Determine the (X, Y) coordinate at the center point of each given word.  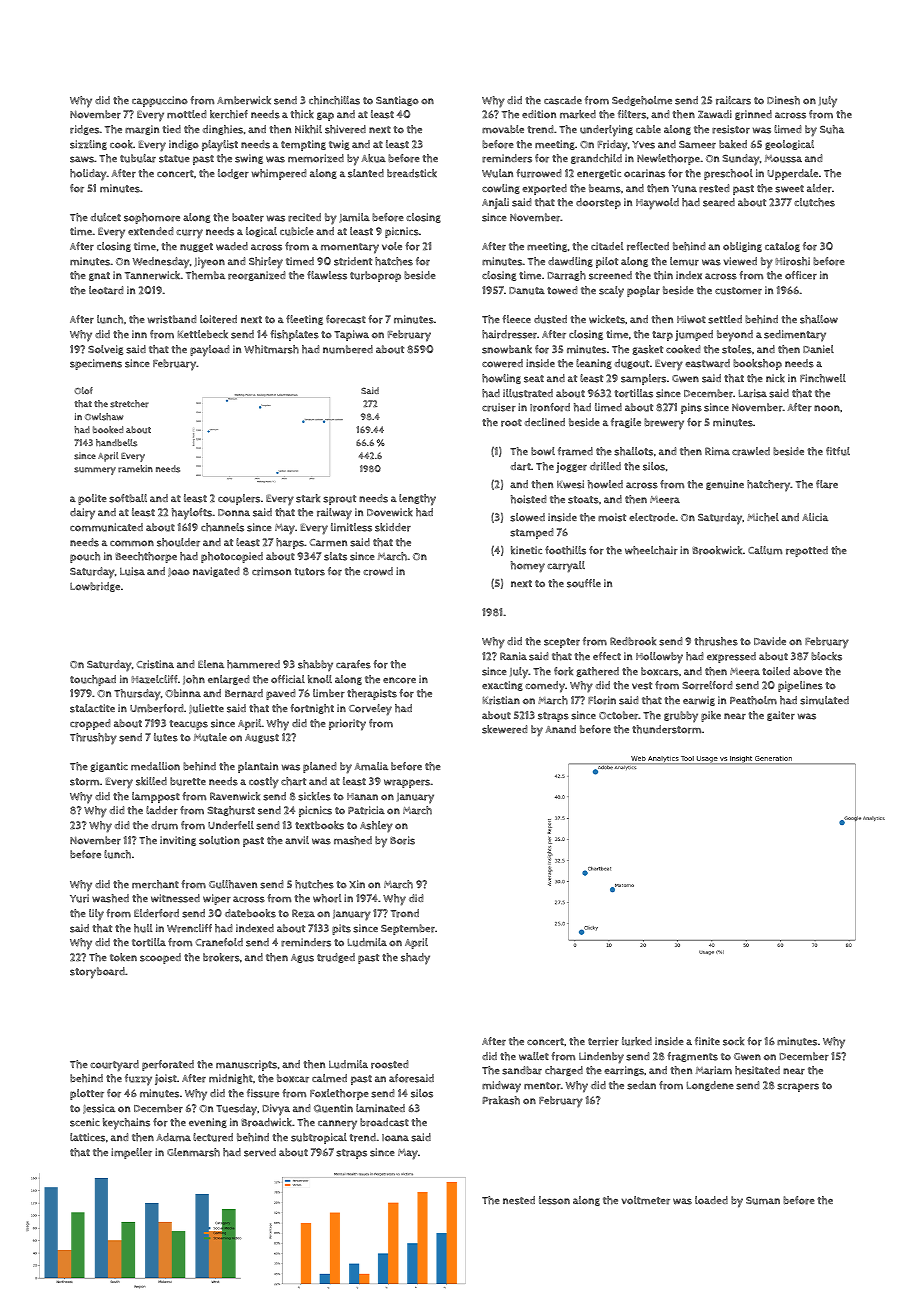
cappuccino (160, 101)
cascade (563, 100)
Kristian (501, 700)
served (260, 1152)
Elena (211, 664)
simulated (824, 700)
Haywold (657, 204)
